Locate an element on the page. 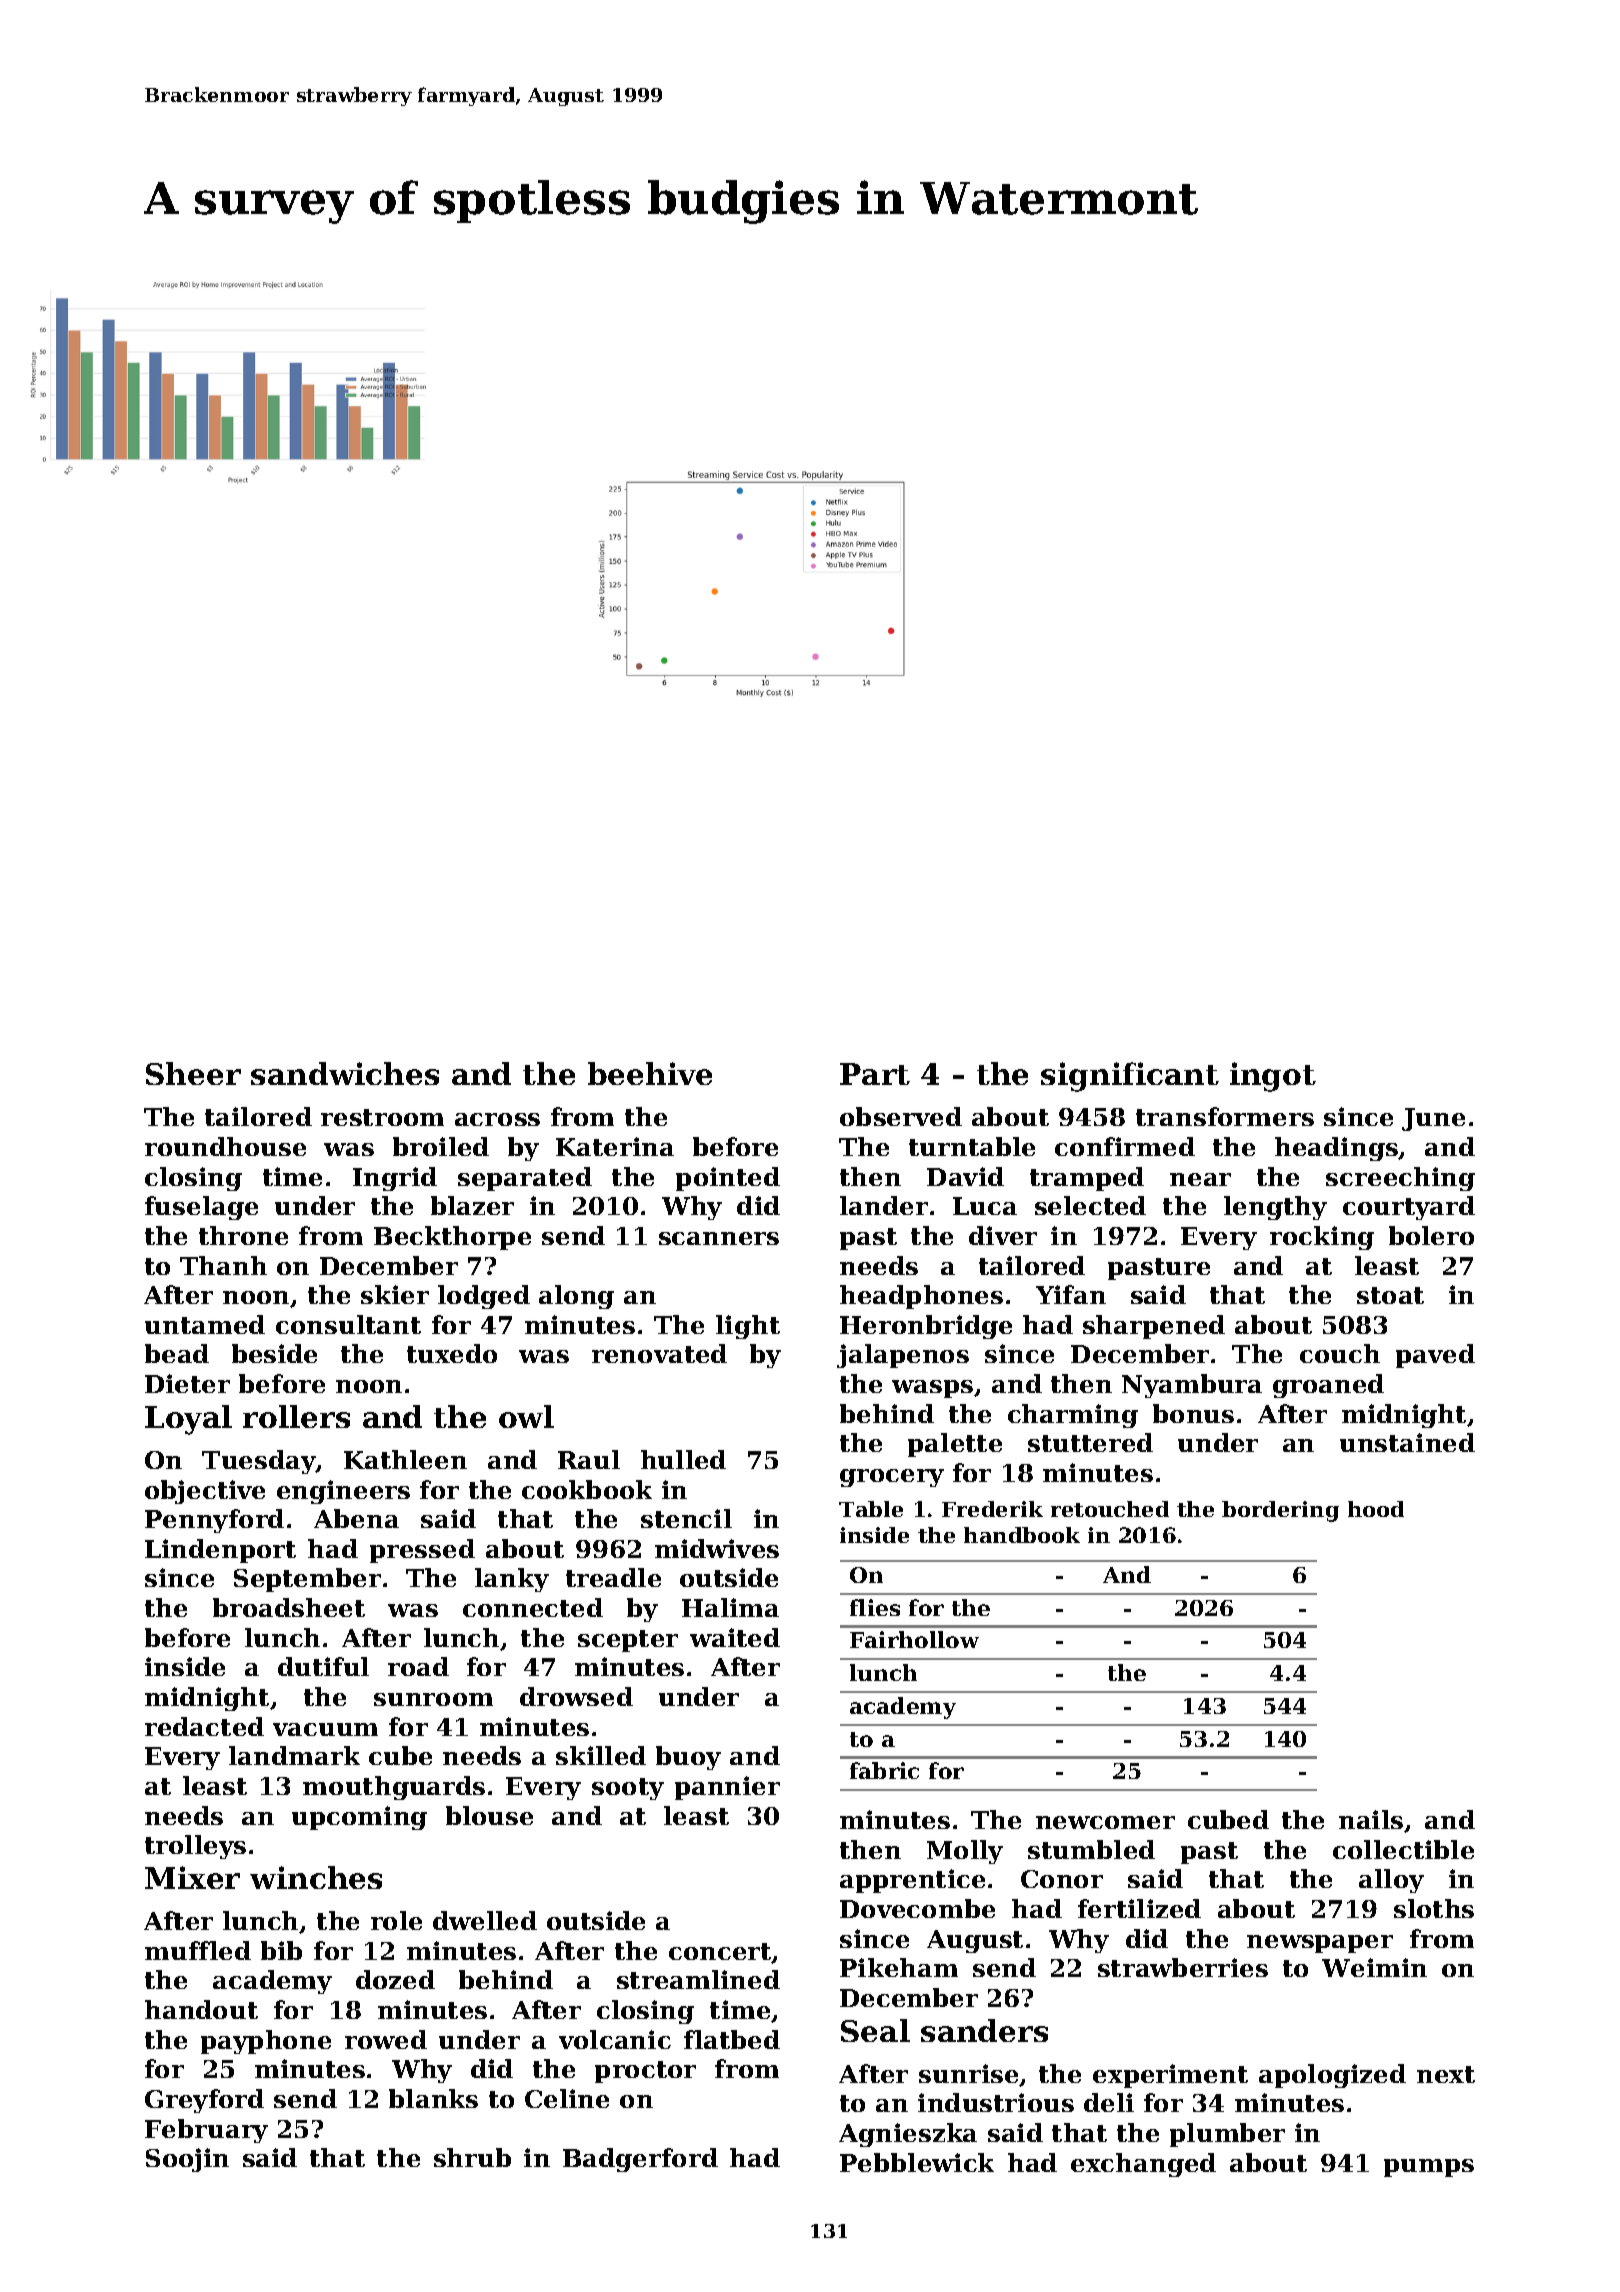 The width and height of the document is (1620, 2292). scanners is located at coordinates (719, 1238).
